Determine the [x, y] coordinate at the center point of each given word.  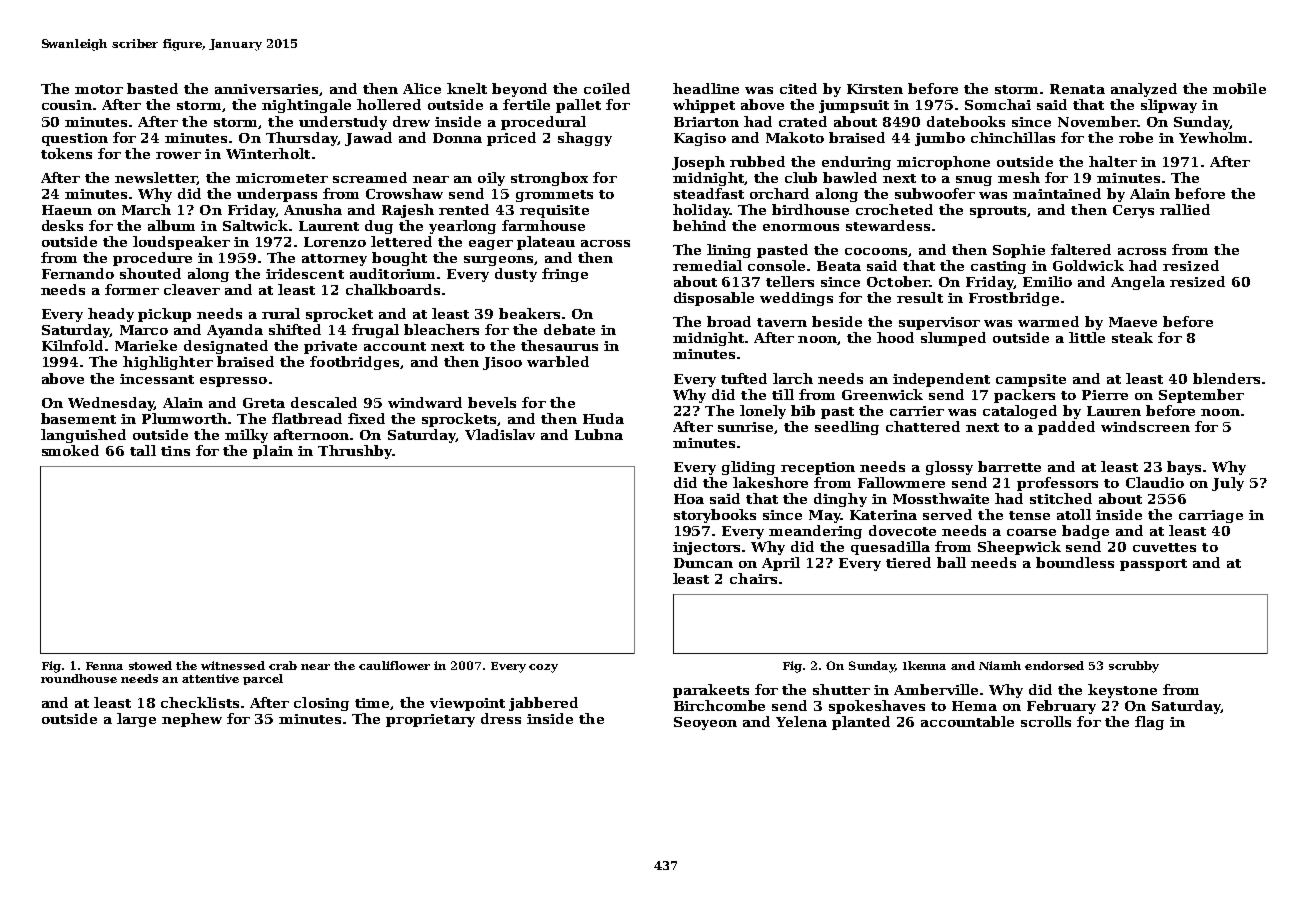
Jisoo [502, 363]
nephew [192, 720]
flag [1149, 723]
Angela [1138, 283]
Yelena [801, 721]
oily [491, 179]
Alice [422, 88]
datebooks [966, 121]
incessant [157, 379]
